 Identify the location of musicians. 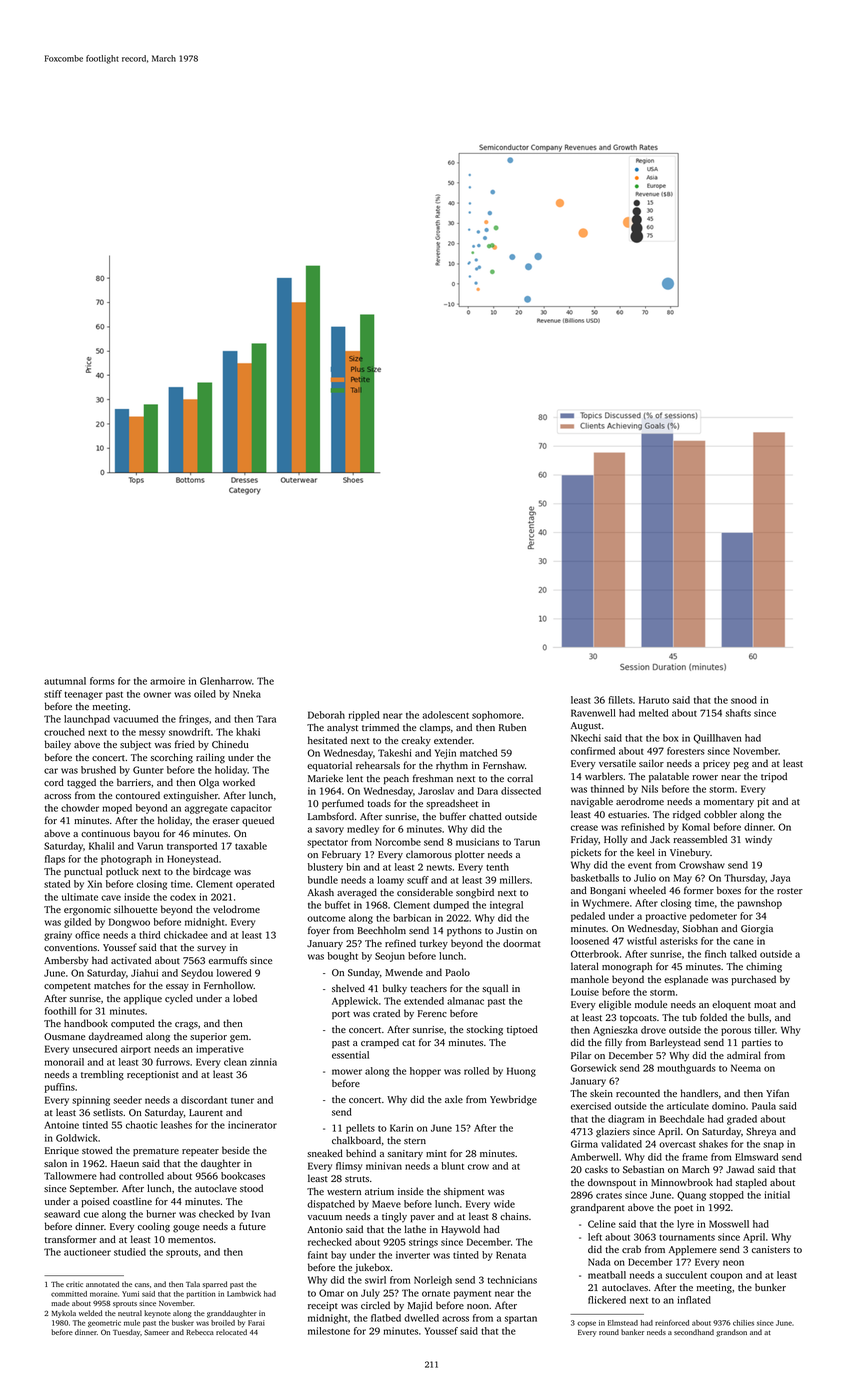
(477, 842).
